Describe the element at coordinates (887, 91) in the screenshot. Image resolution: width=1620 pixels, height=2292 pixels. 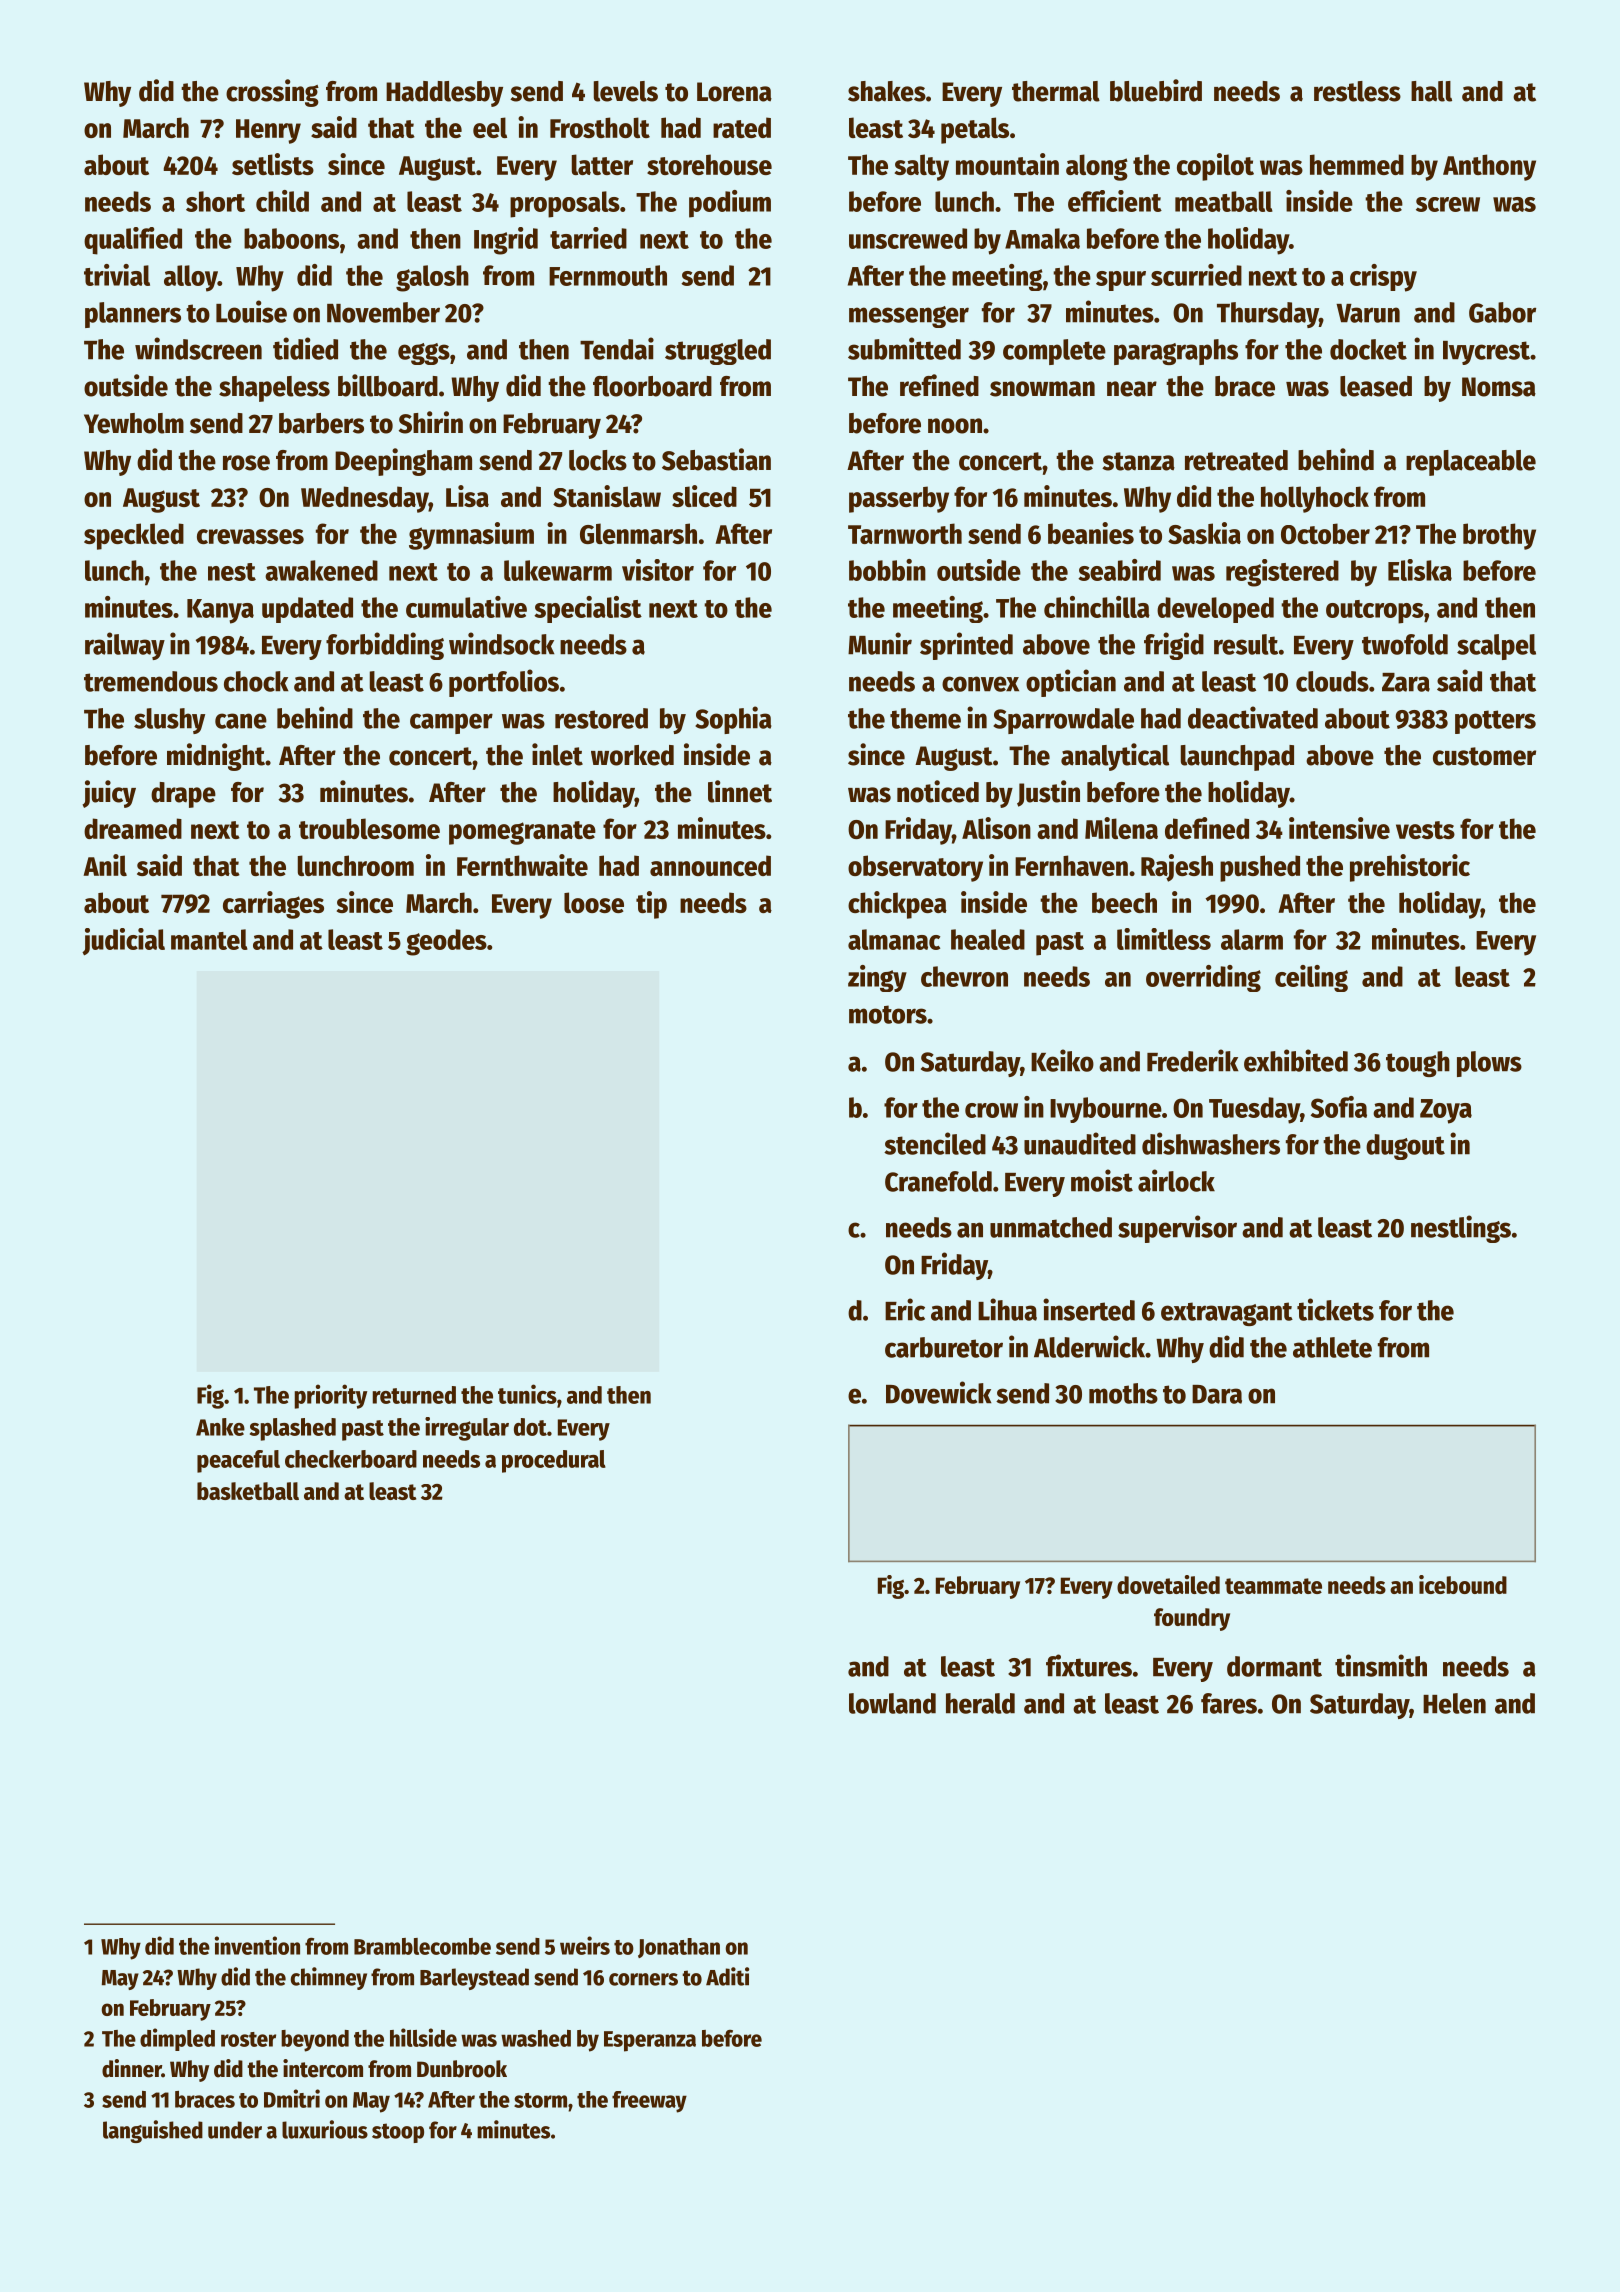
I see `shakes` at that location.
